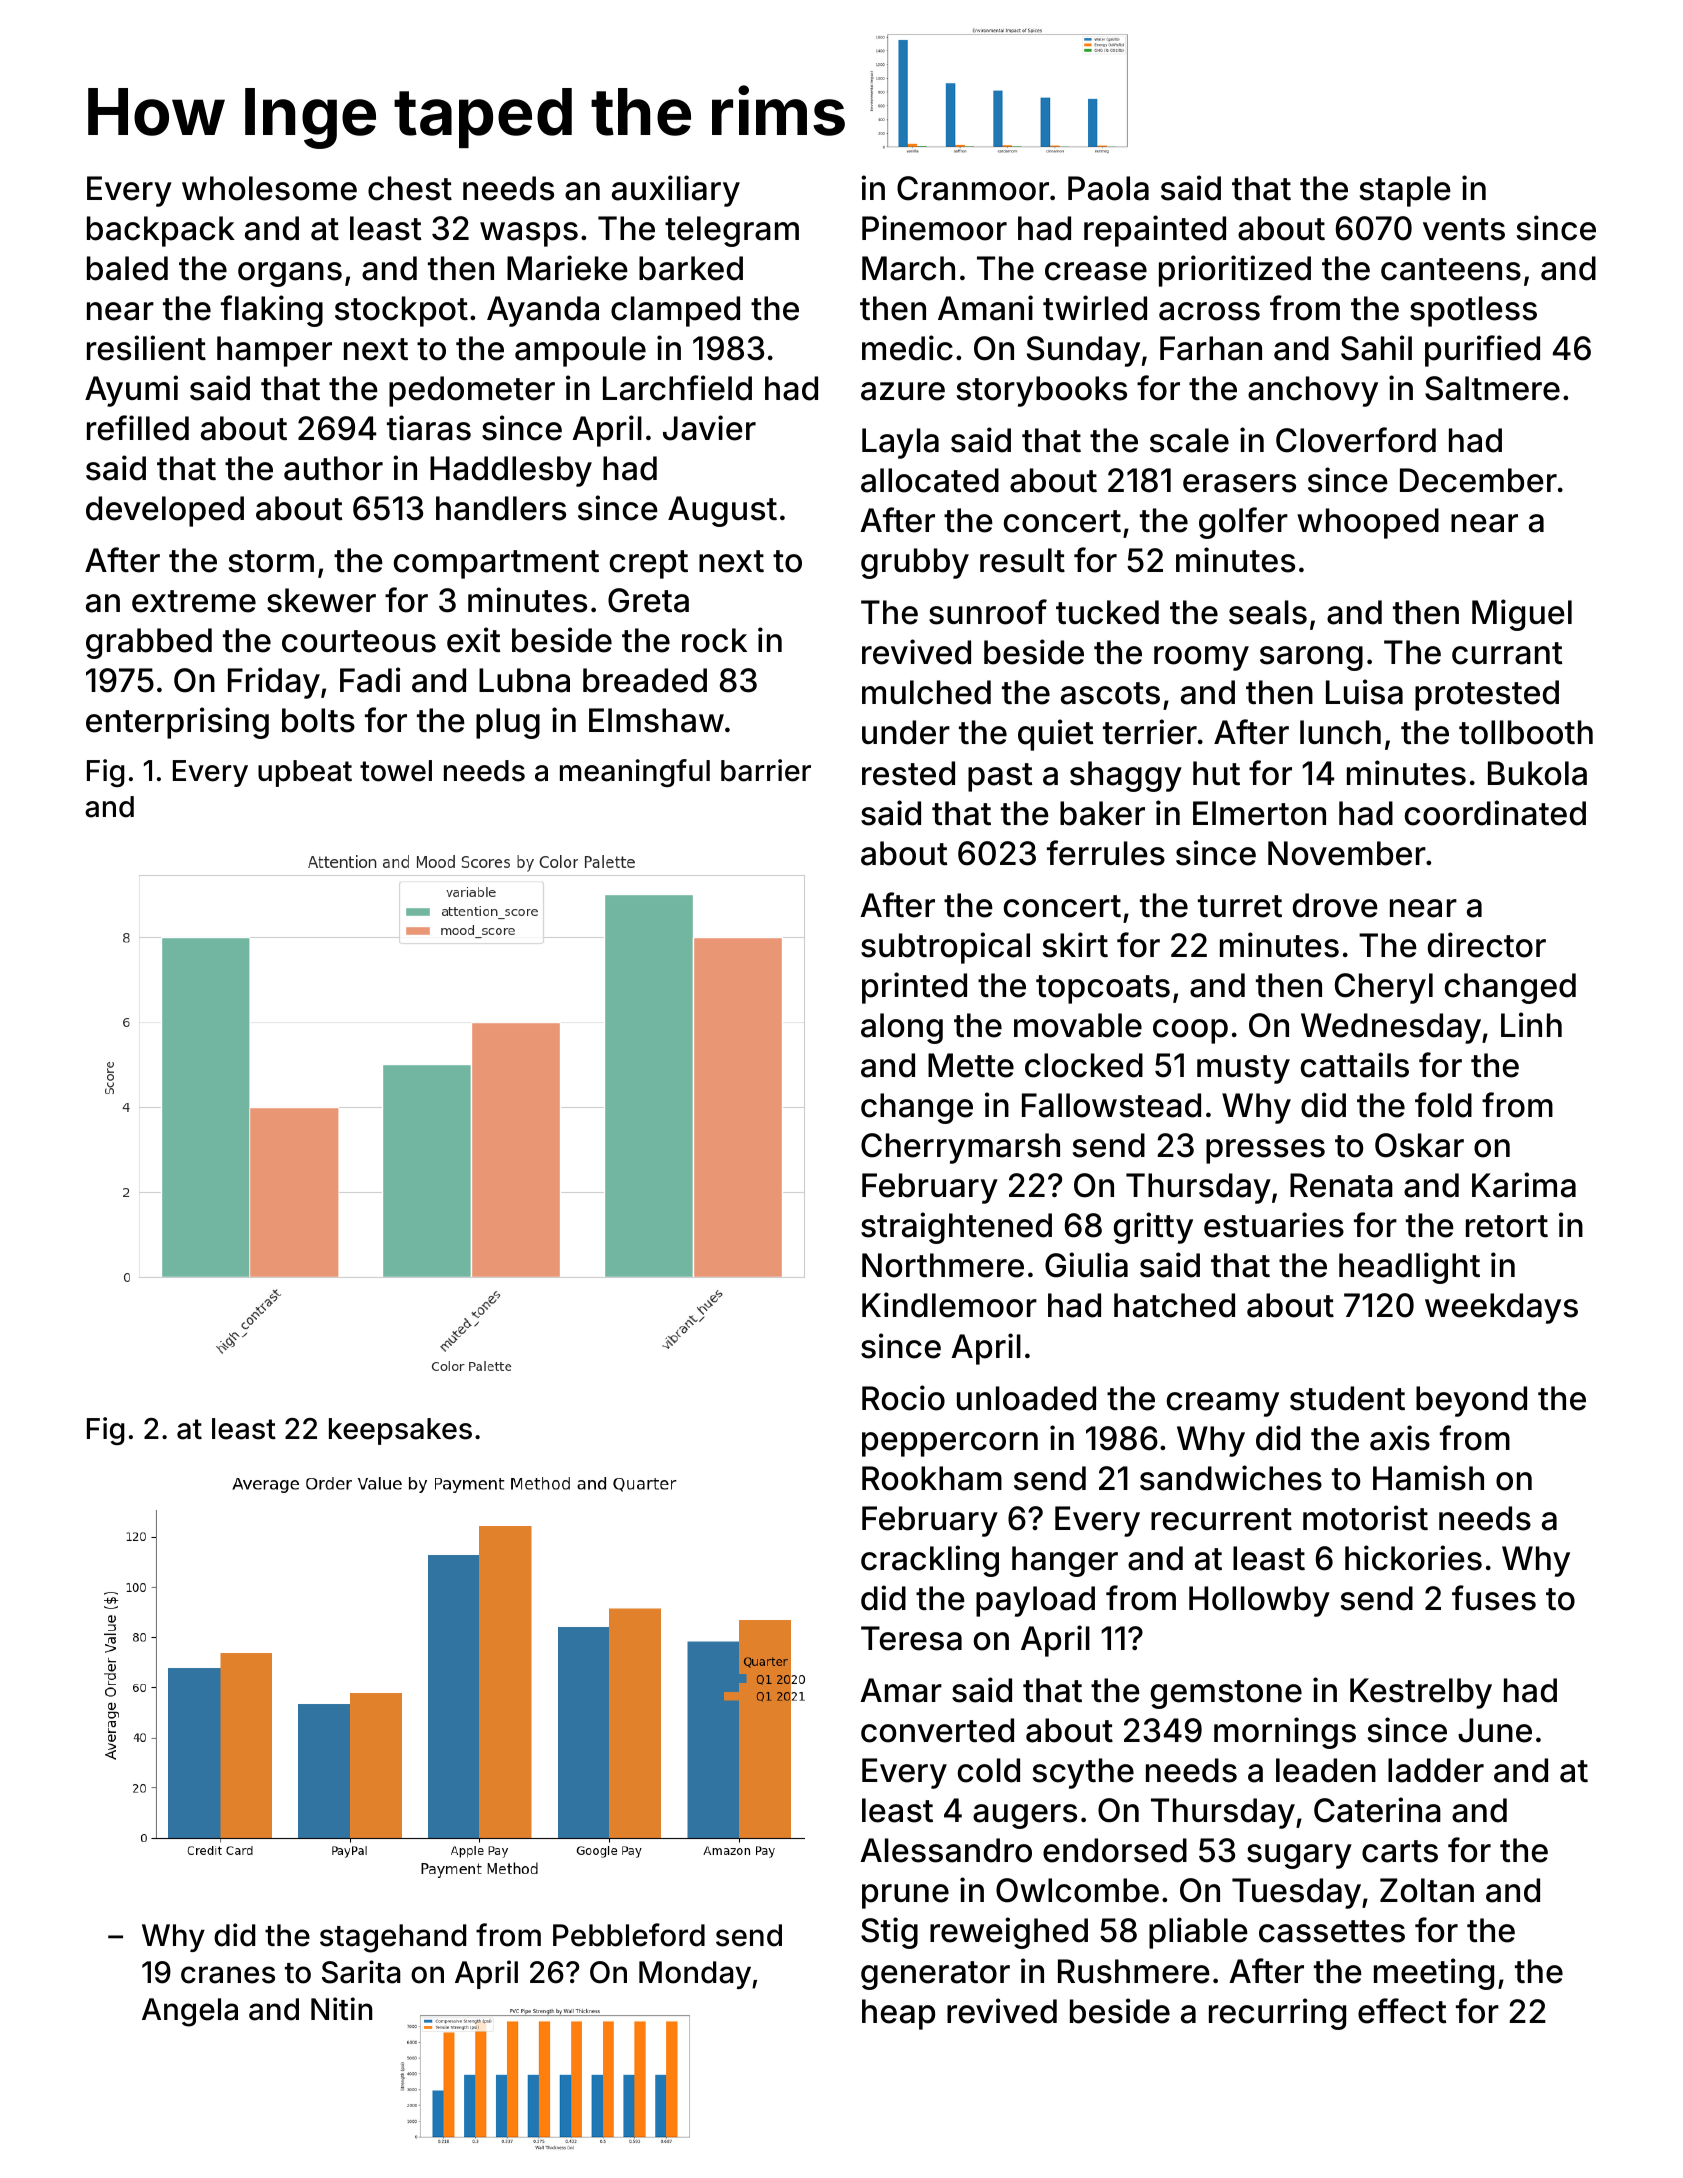 Image resolution: width=1683 pixels, height=2178 pixels. Describe the element at coordinates (1482, 351) in the screenshot. I see `purified` at that location.
